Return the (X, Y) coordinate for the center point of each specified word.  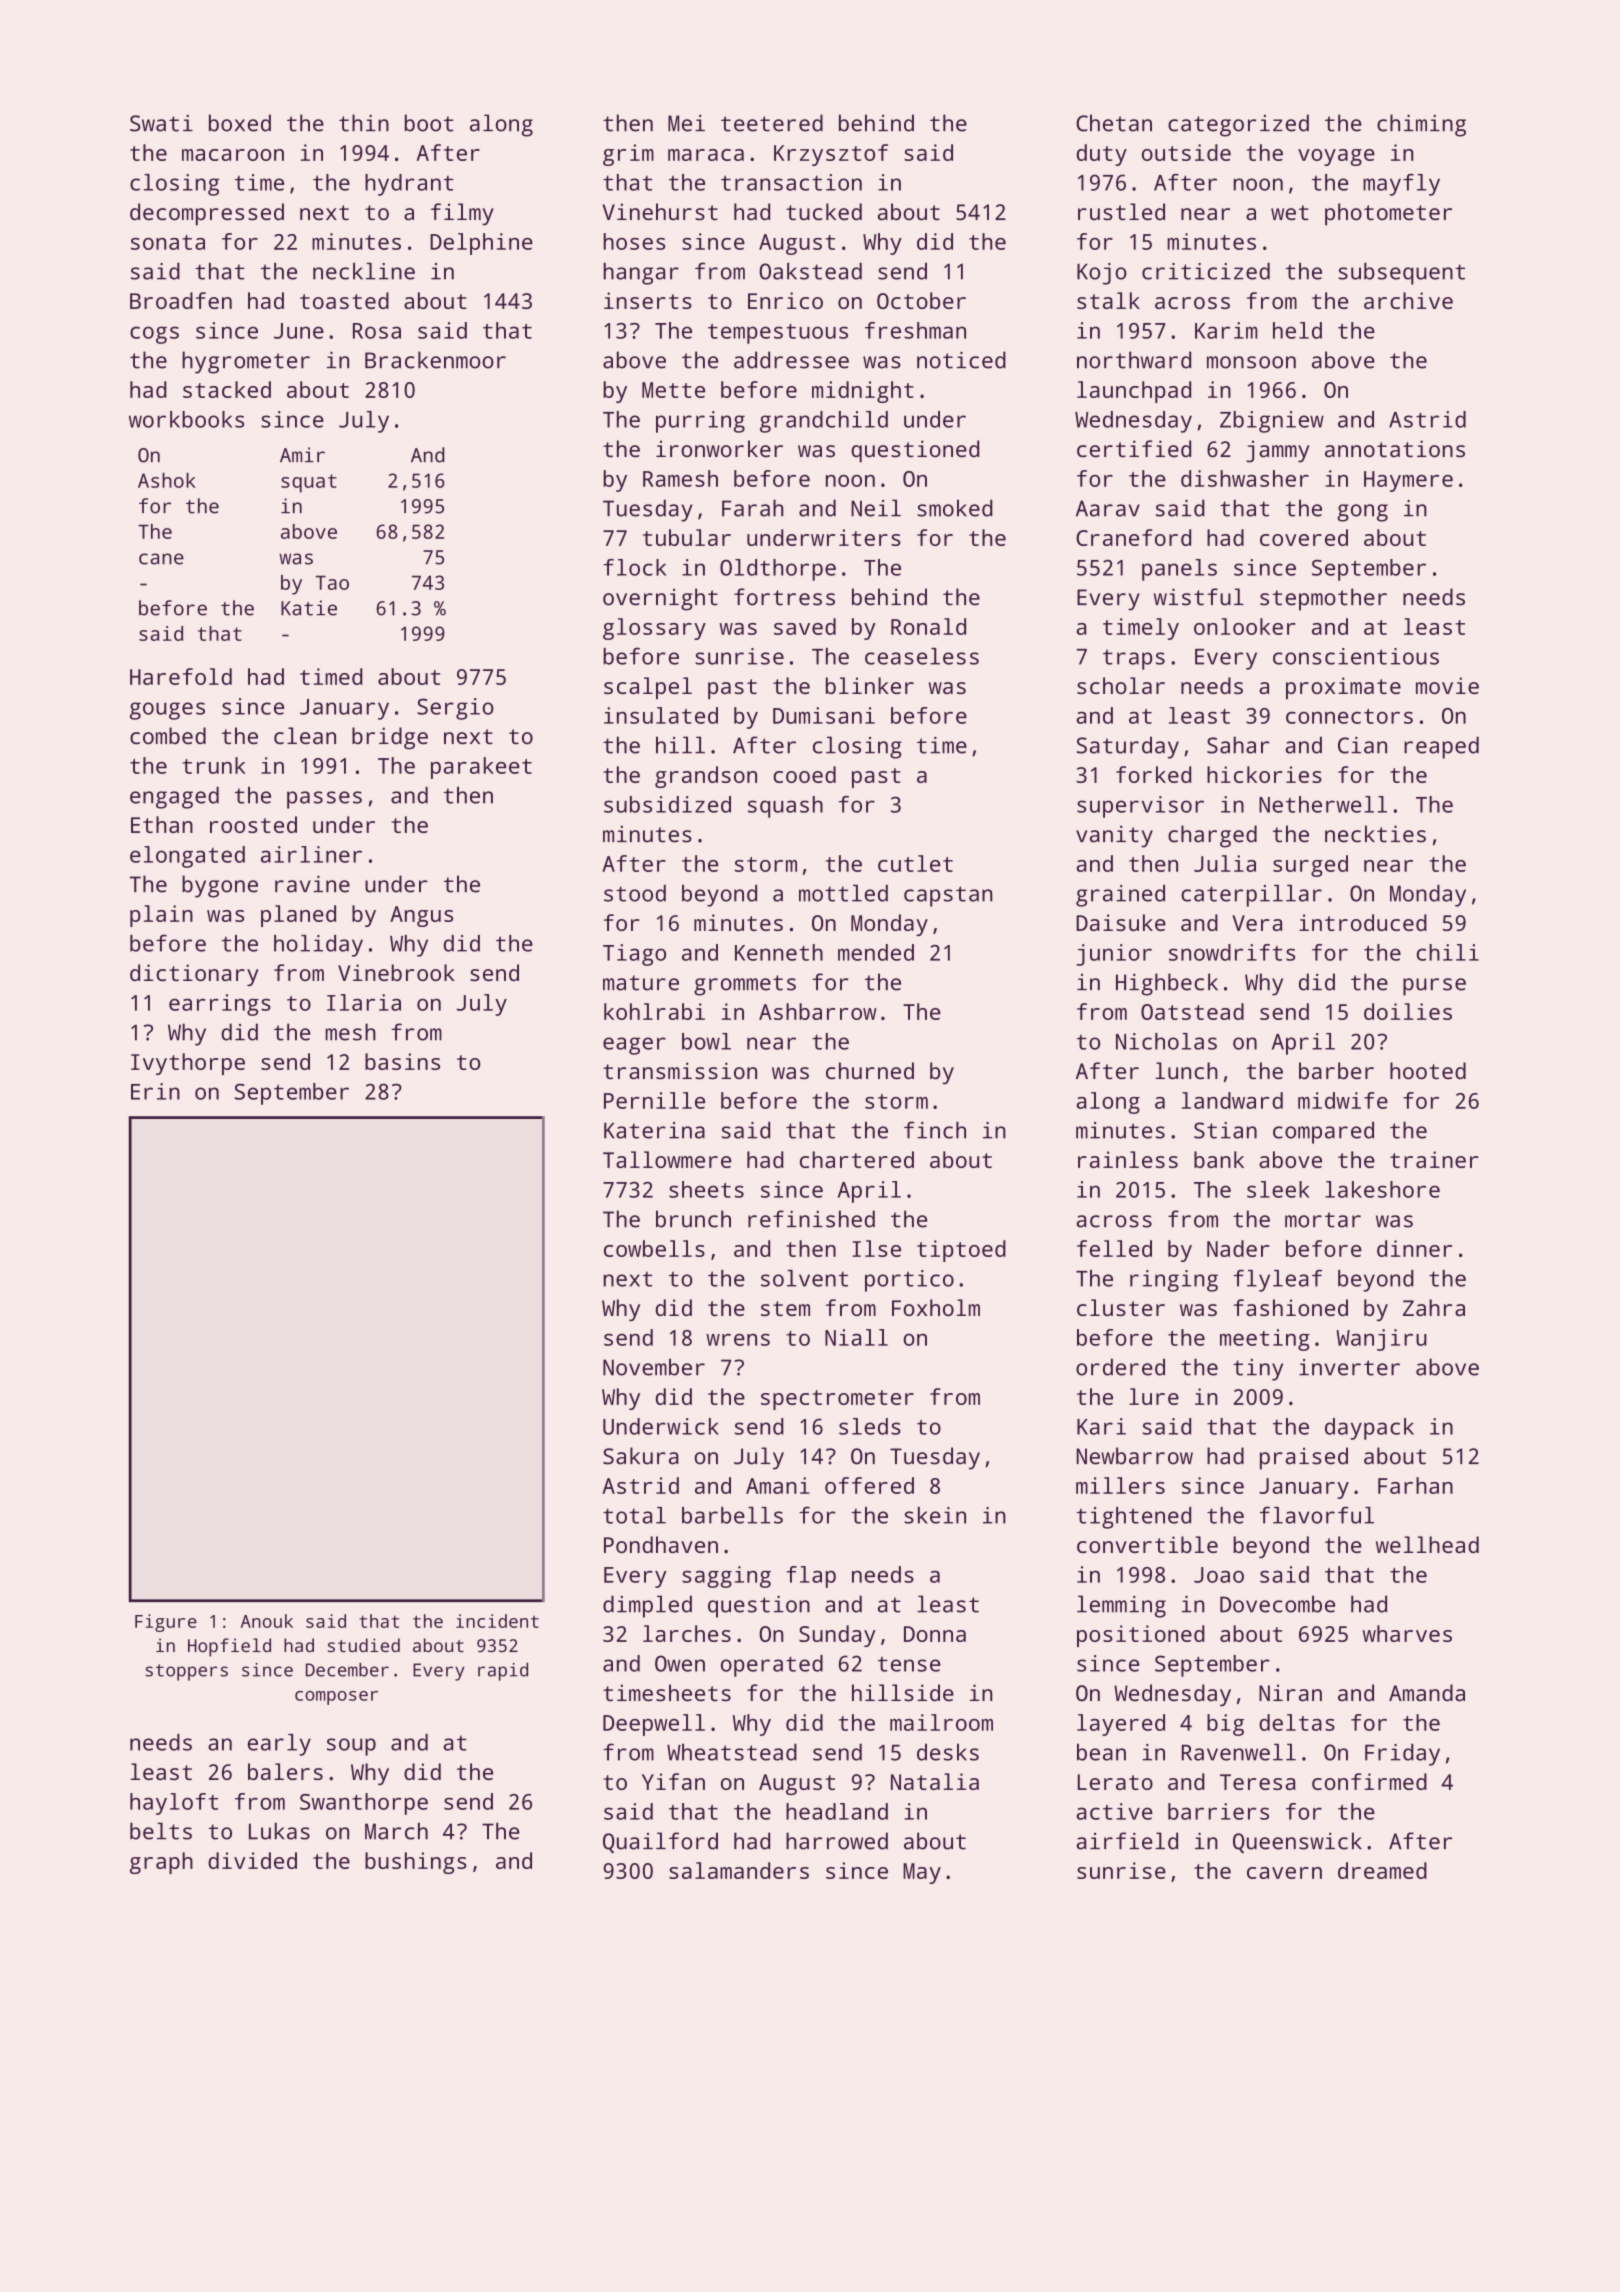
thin (364, 123)
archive (1408, 300)
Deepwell (654, 1725)
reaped (1441, 747)
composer (336, 1698)
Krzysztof (831, 155)
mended (876, 952)
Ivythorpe (188, 1064)
